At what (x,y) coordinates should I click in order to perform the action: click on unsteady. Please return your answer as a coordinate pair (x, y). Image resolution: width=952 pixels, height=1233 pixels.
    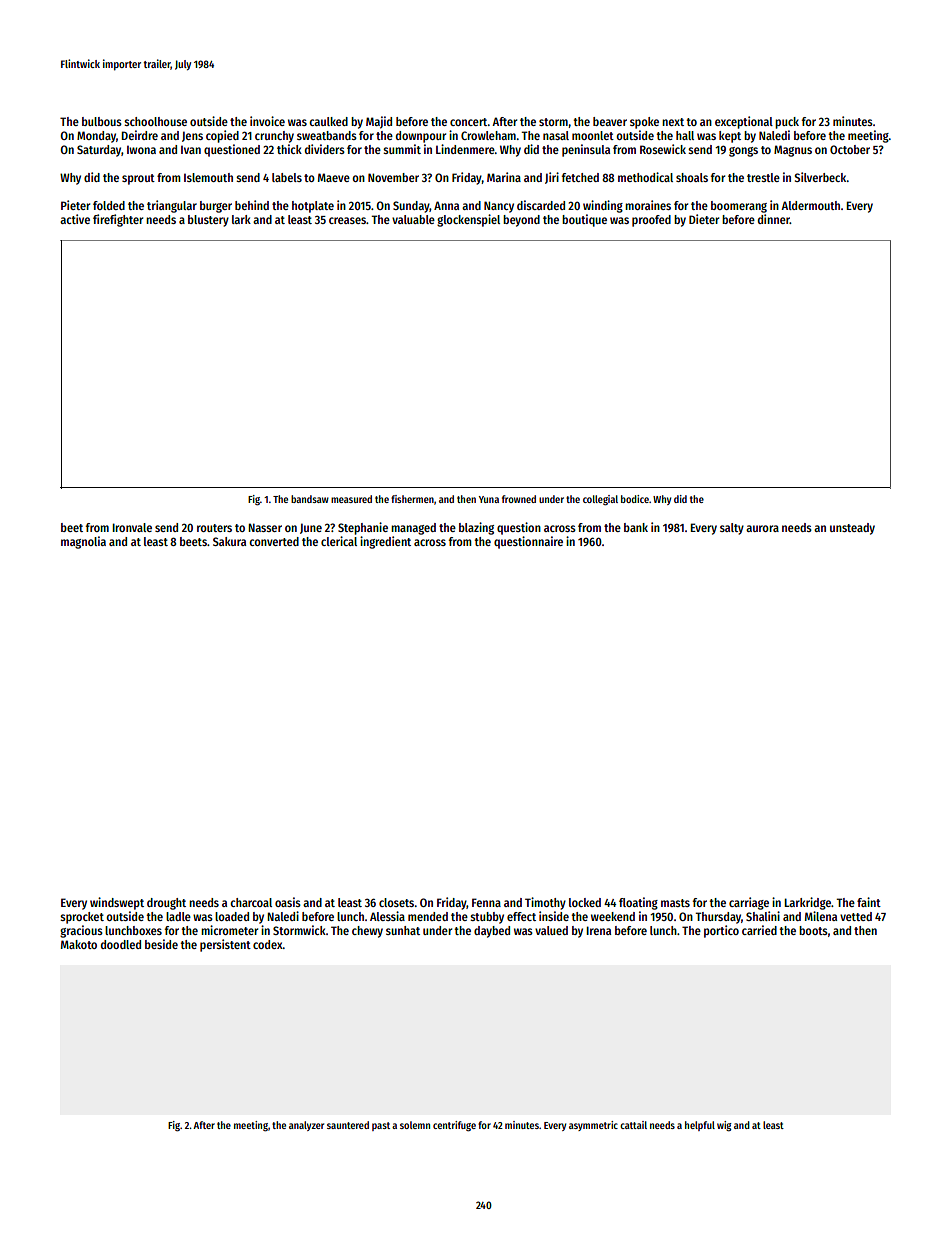
    Looking at the image, I should click on (852, 529).
